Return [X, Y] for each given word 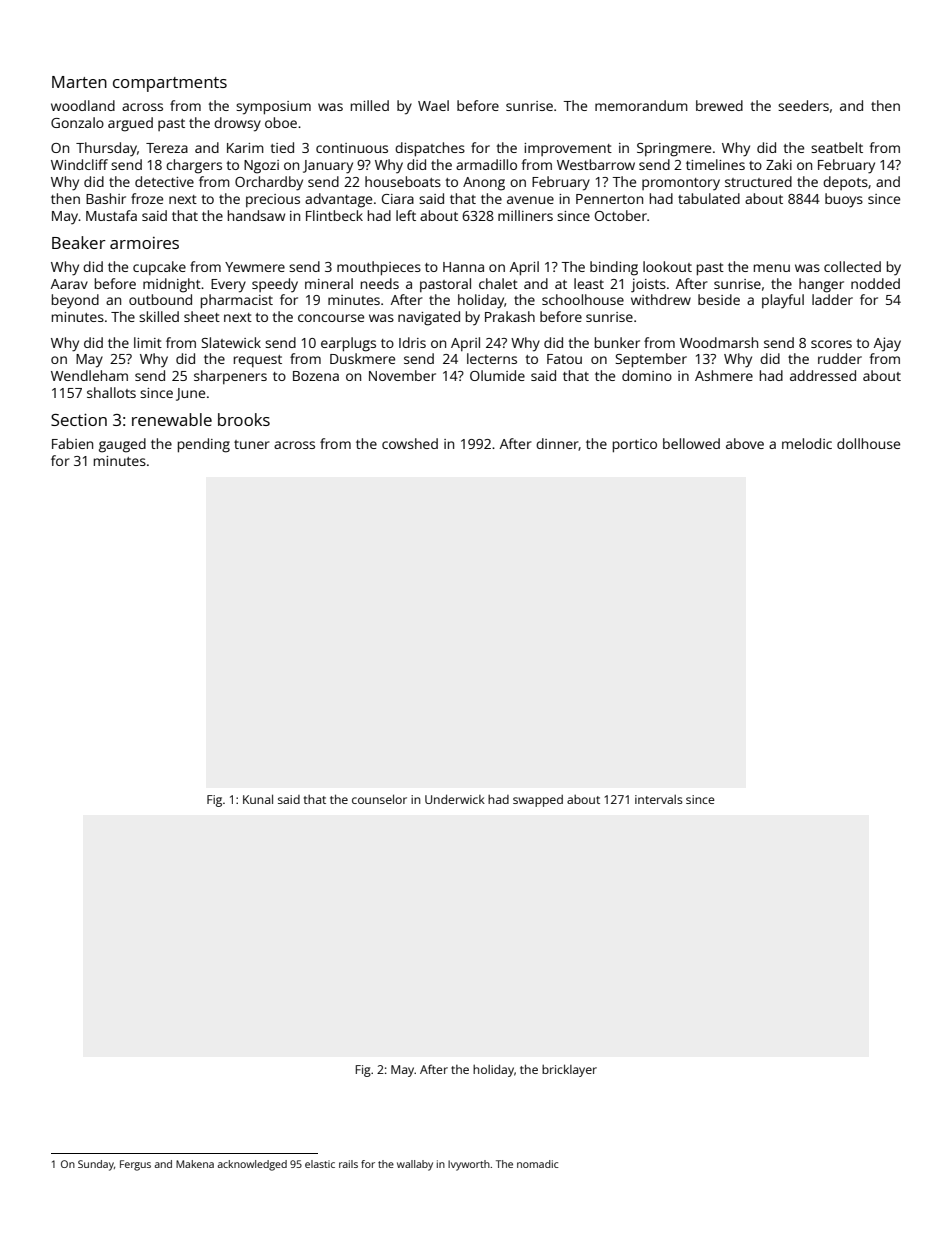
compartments [170, 84]
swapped [538, 801]
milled [370, 105]
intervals [659, 799]
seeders [803, 105]
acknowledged [252, 1165]
